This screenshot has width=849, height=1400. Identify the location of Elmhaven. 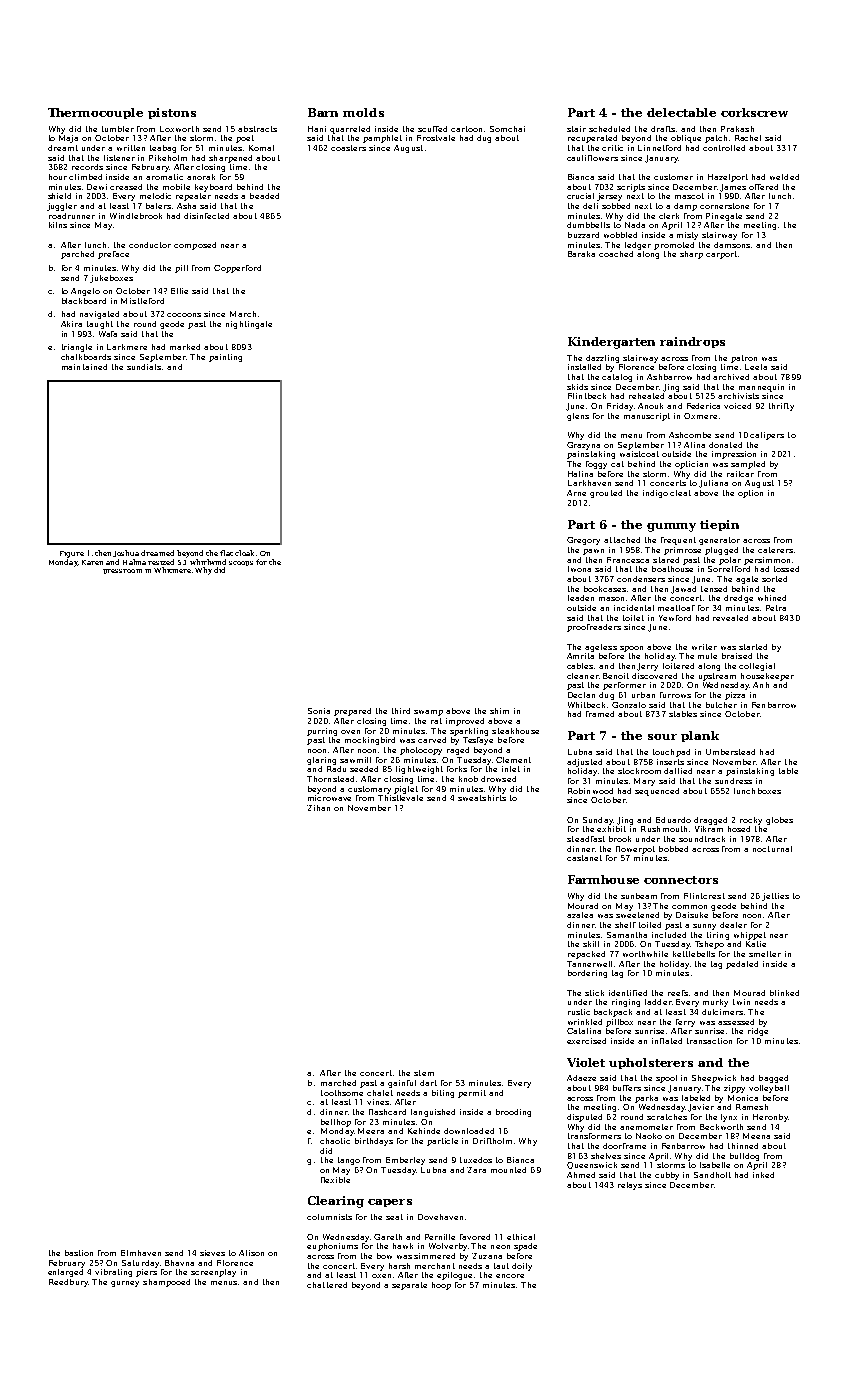
(141, 1253).
